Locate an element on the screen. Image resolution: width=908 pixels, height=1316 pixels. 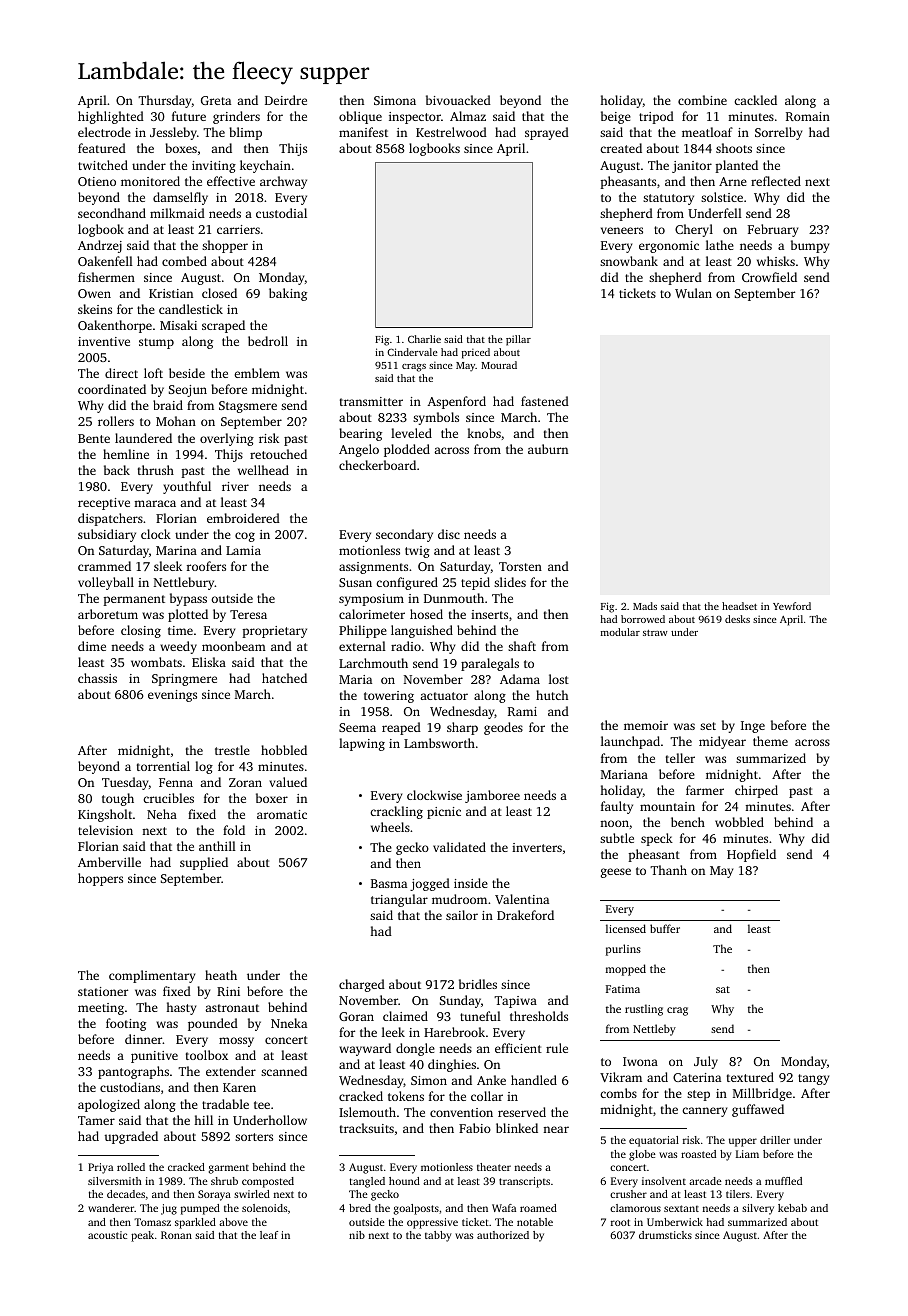
fastened is located at coordinates (545, 401).
